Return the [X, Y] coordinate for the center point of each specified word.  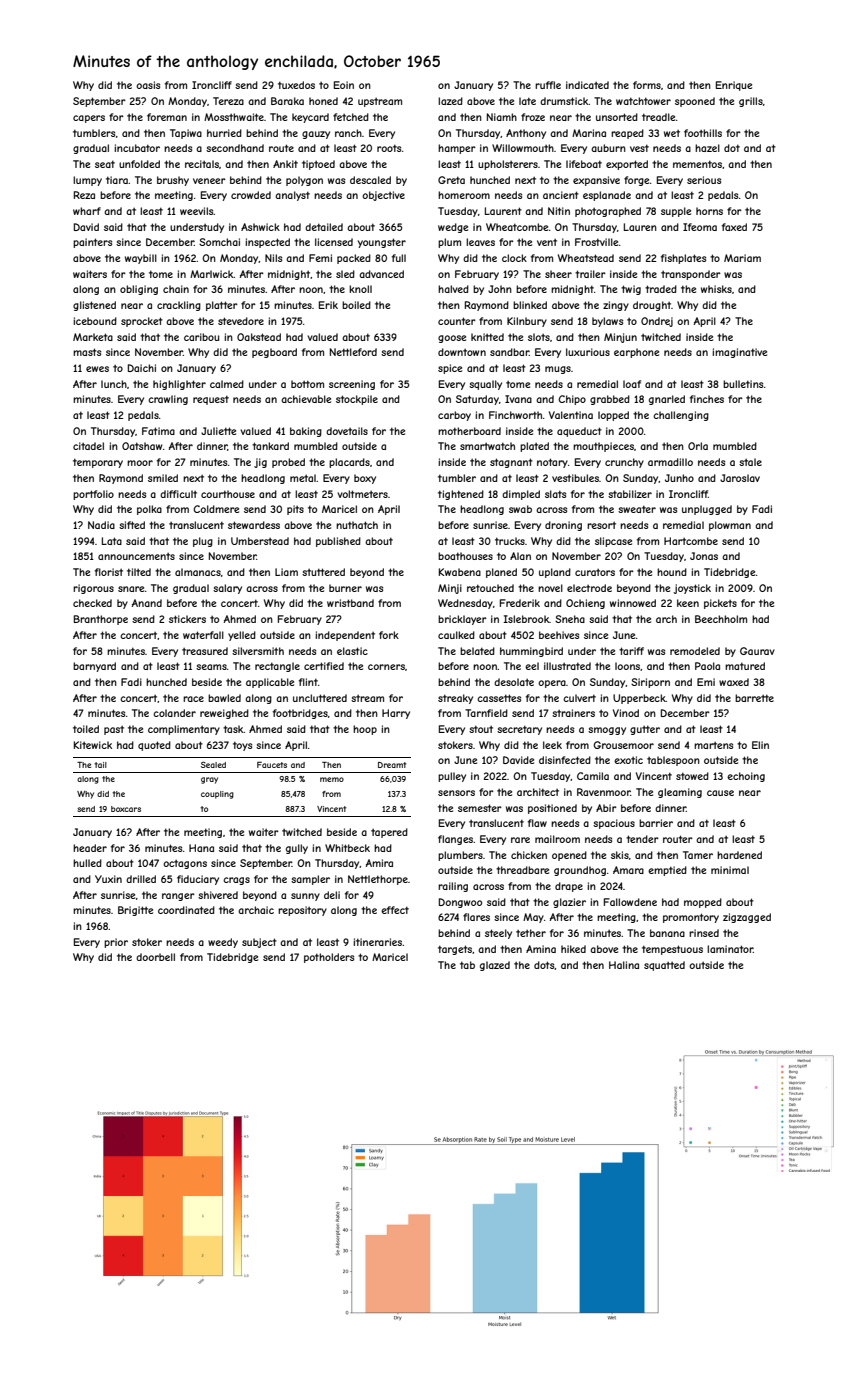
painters [92, 243]
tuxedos [296, 85]
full [399, 258]
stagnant [511, 463]
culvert [579, 698]
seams [211, 667]
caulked [456, 635]
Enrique [734, 86]
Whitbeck [347, 848]
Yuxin [108, 879]
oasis [148, 85]
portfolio [93, 495]
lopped [613, 416]
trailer [590, 274]
